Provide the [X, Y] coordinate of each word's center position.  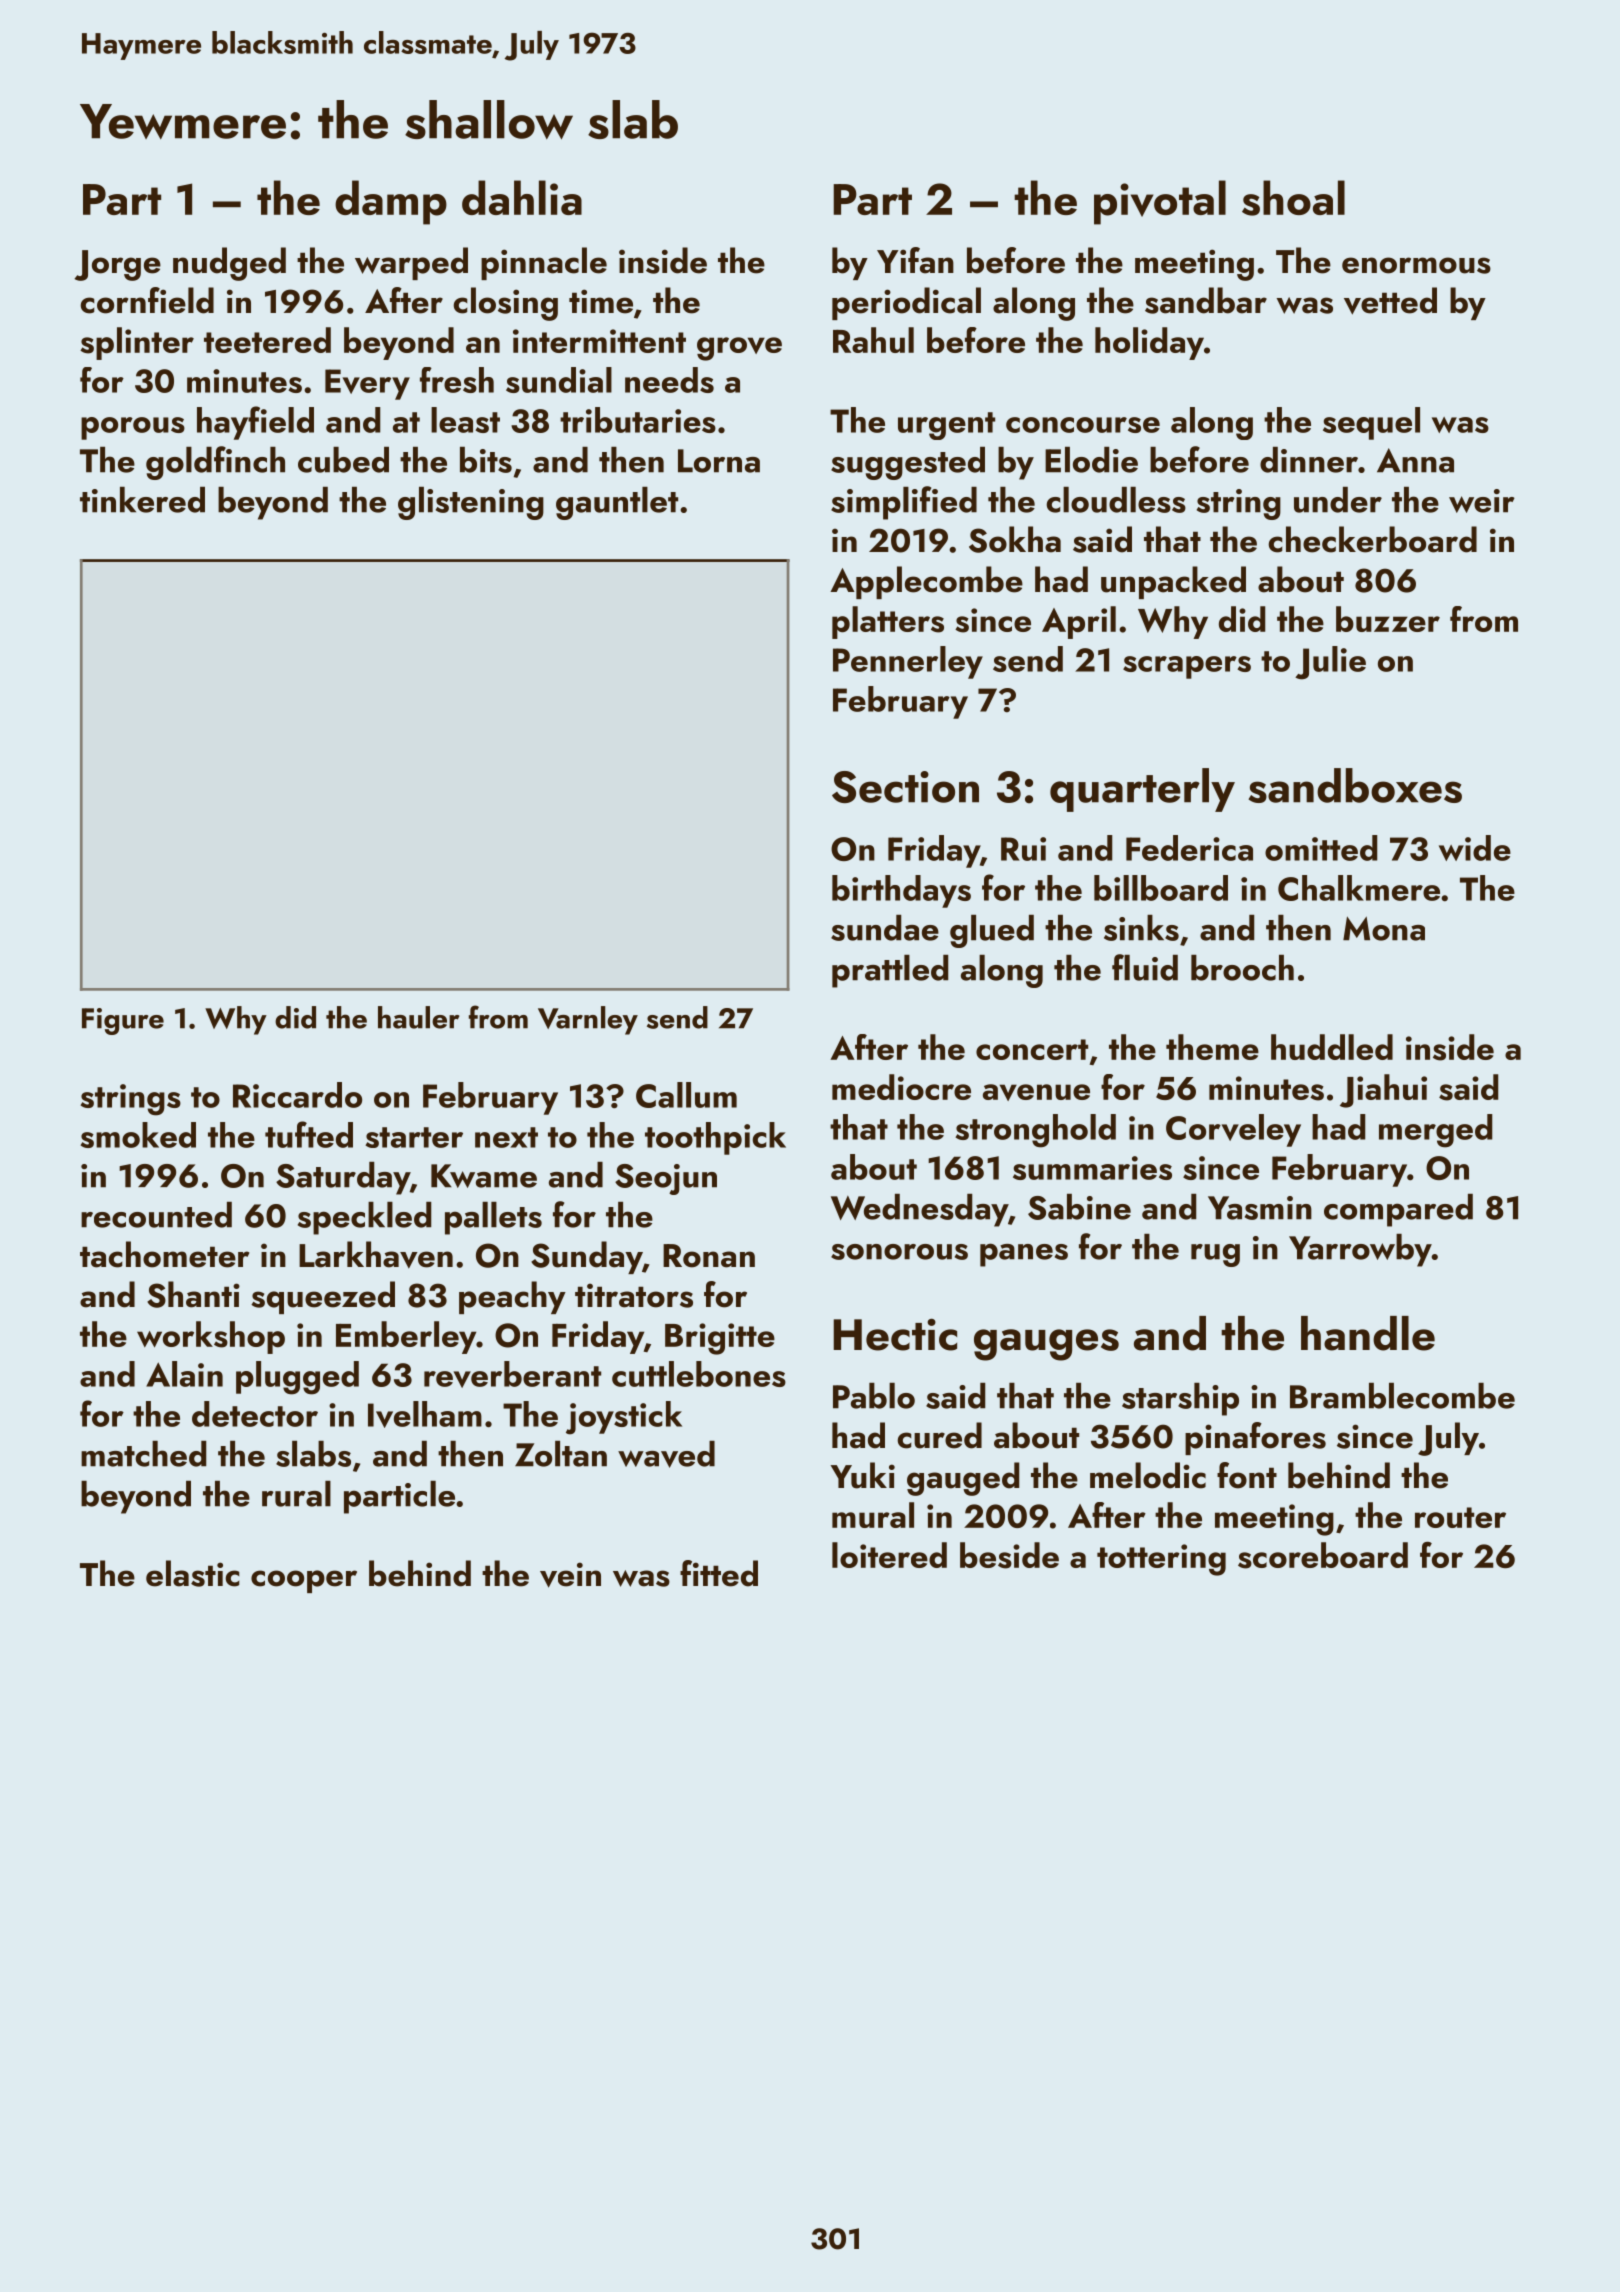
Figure [123, 1021]
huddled [1332, 1047]
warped [411, 263]
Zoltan [561, 1454]
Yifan [915, 260]
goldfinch [215, 463]
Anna [1415, 460]
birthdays [901, 891]
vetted [1390, 301]
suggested [908, 463]
